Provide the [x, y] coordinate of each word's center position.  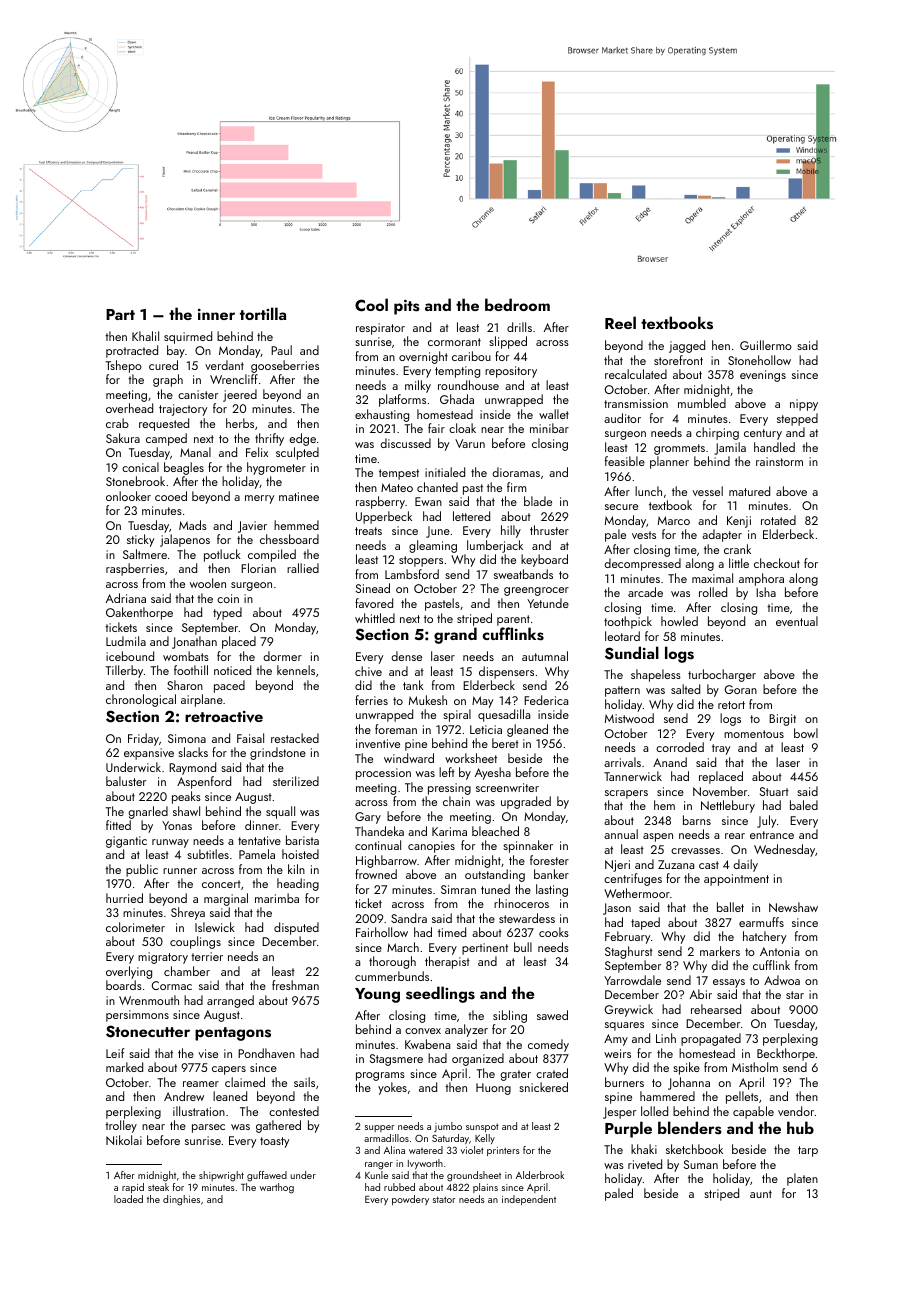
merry [259, 499]
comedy [548, 1045]
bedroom [517, 304]
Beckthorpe [786, 1054]
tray [721, 749]
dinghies [181, 1200]
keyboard [544, 560]
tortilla [263, 313]
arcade [645, 592]
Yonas [177, 825]
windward [409, 758]
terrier [207, 956]
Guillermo [766, 345]
